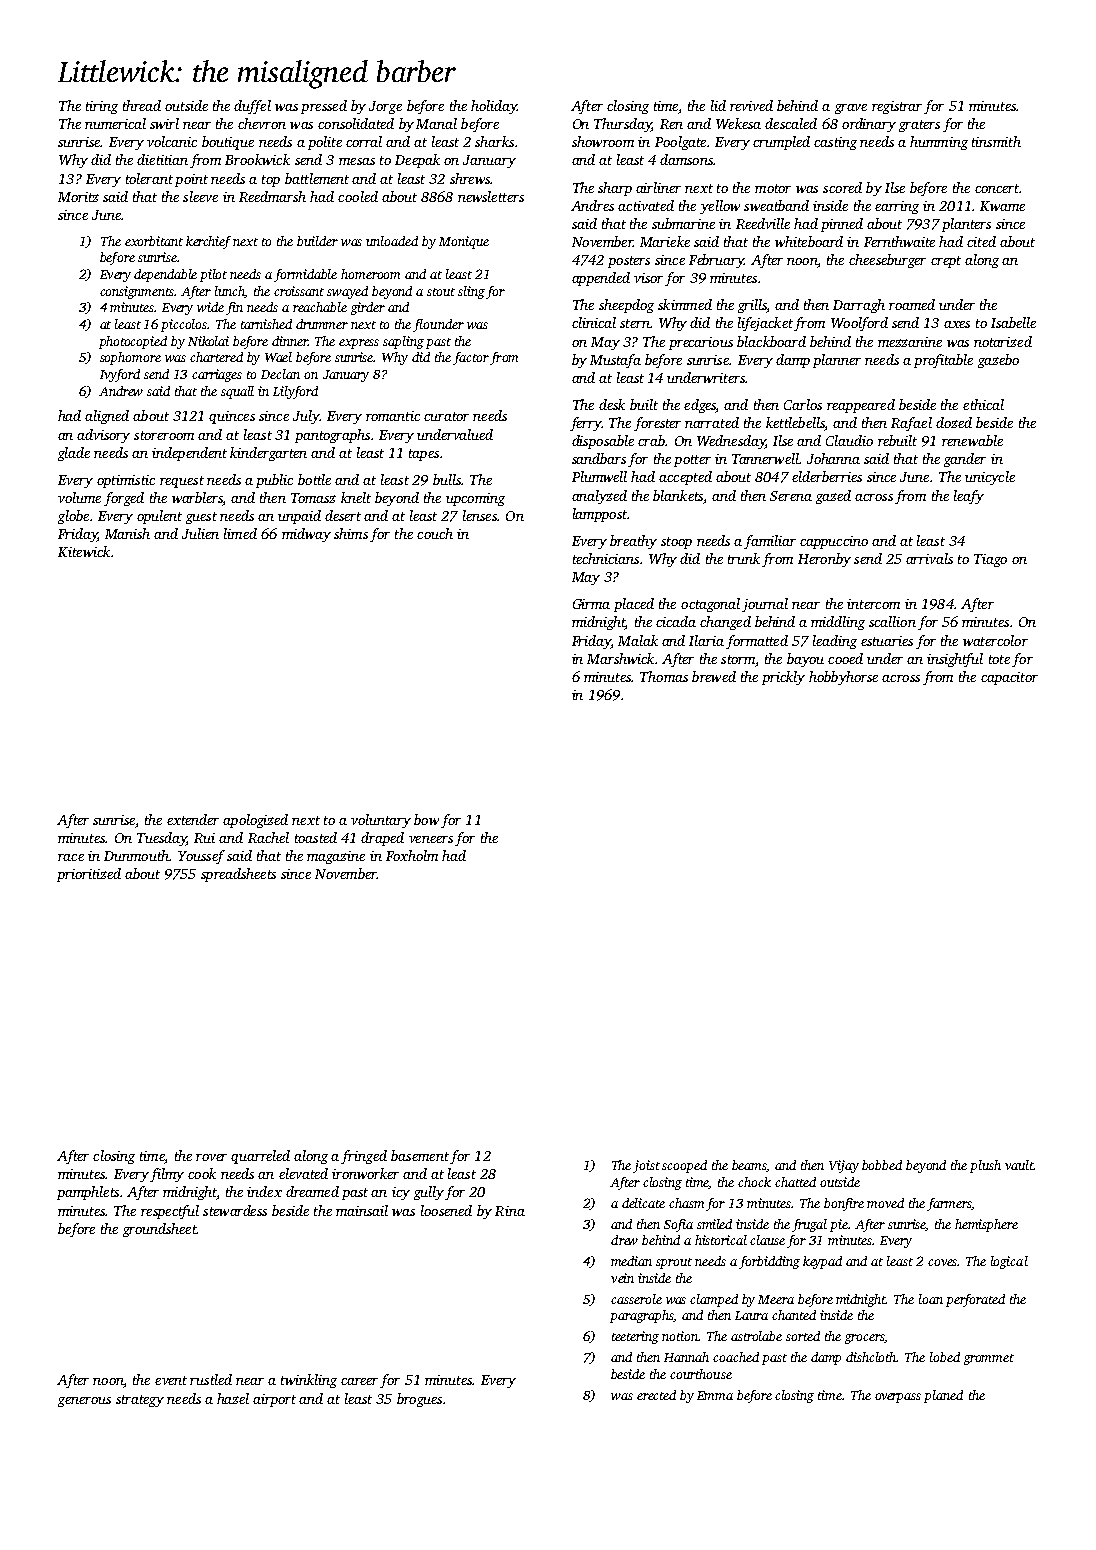  I want to click on revived, so click(751, 105).
